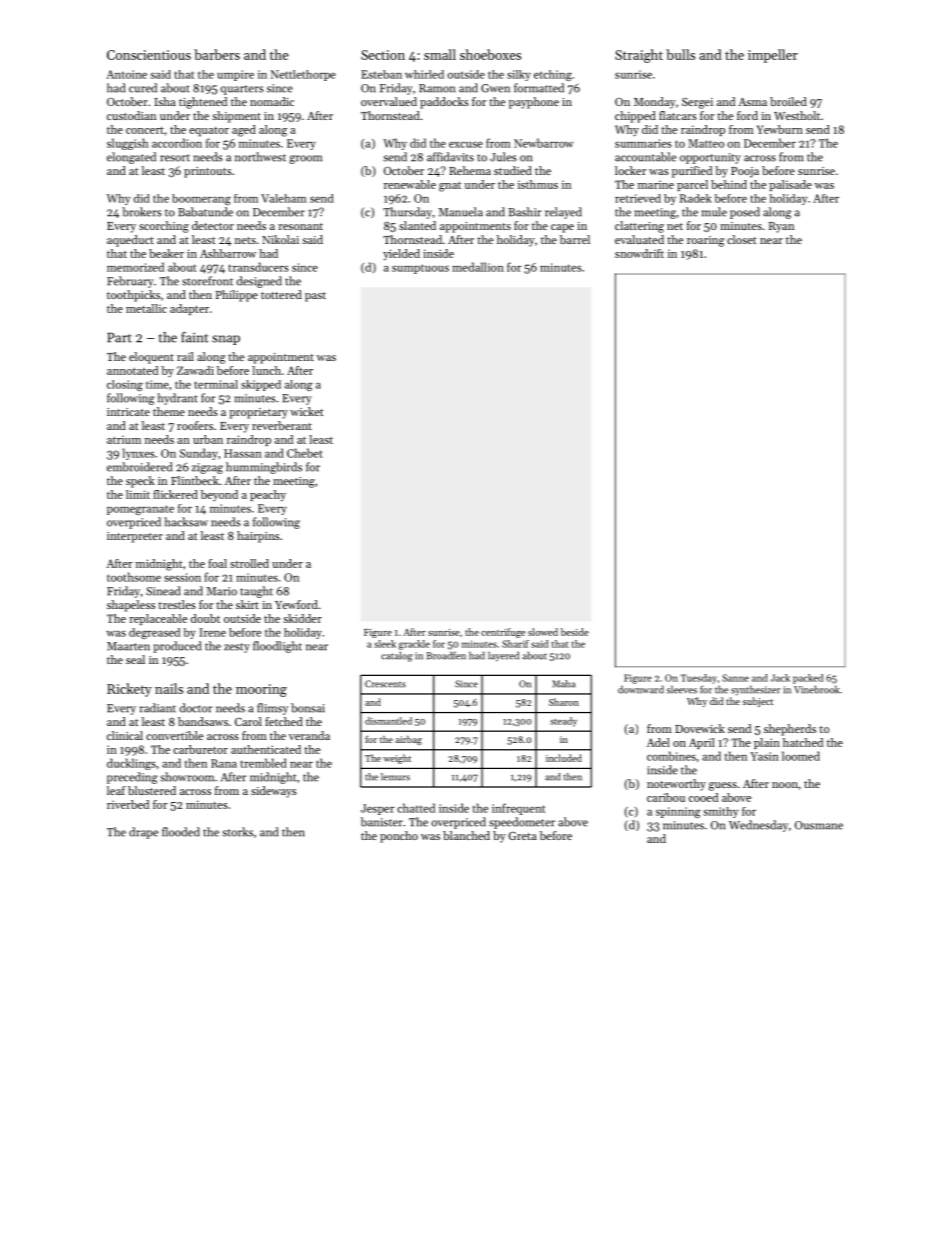  I want to click on grackle, so click(414, 645).
